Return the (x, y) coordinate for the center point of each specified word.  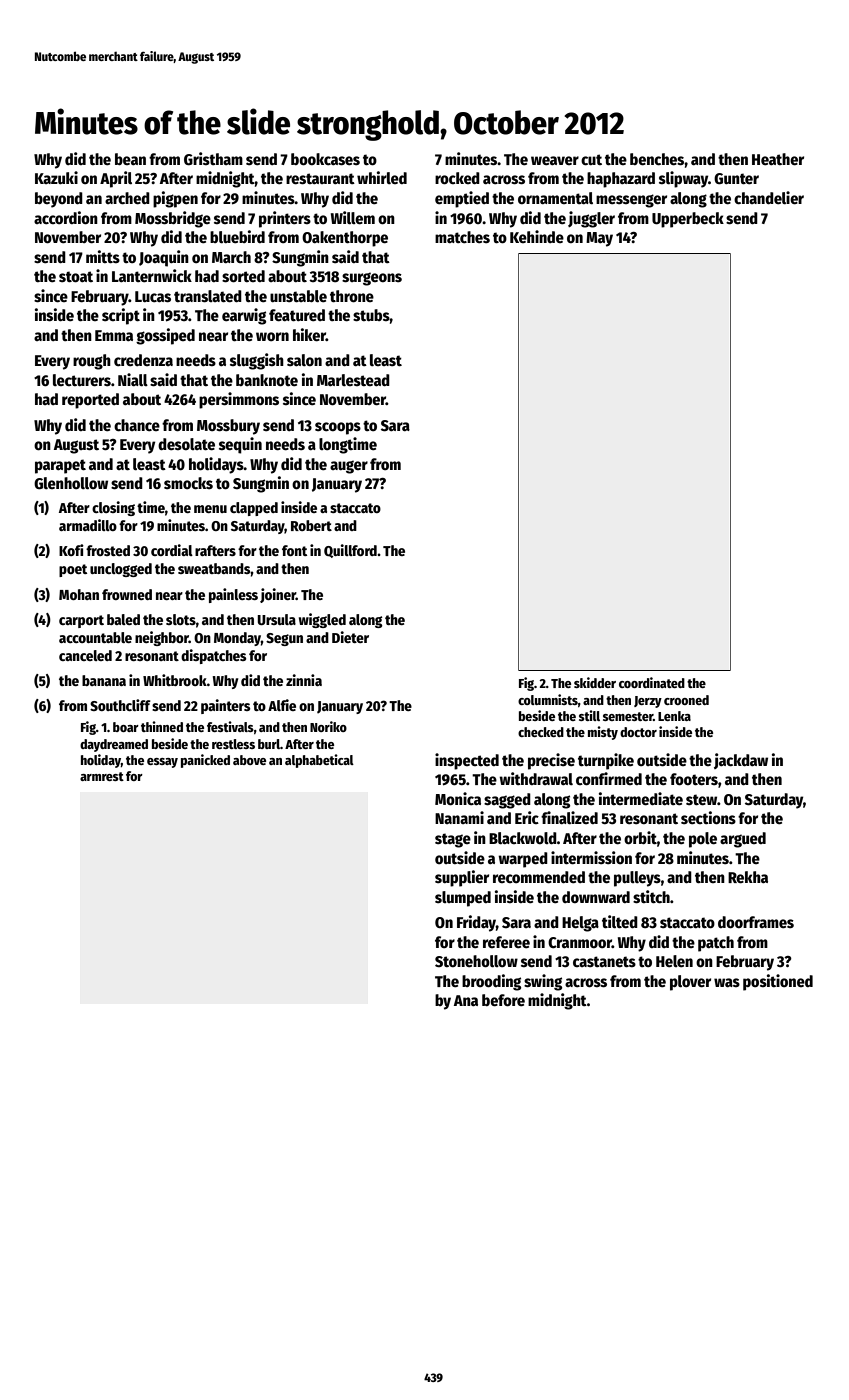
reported (90, 401)
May (599, 239)
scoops (338, 428)
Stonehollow (476, 961)
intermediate (641, 799)
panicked (205, 761)
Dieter (350, 637)
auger (349, 467)
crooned (686, 700)
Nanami (459, 817)
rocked (457, 178)
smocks (188, 483)
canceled (85, 655)
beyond (59, 200)
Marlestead (353, 380)
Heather (778, 159)
